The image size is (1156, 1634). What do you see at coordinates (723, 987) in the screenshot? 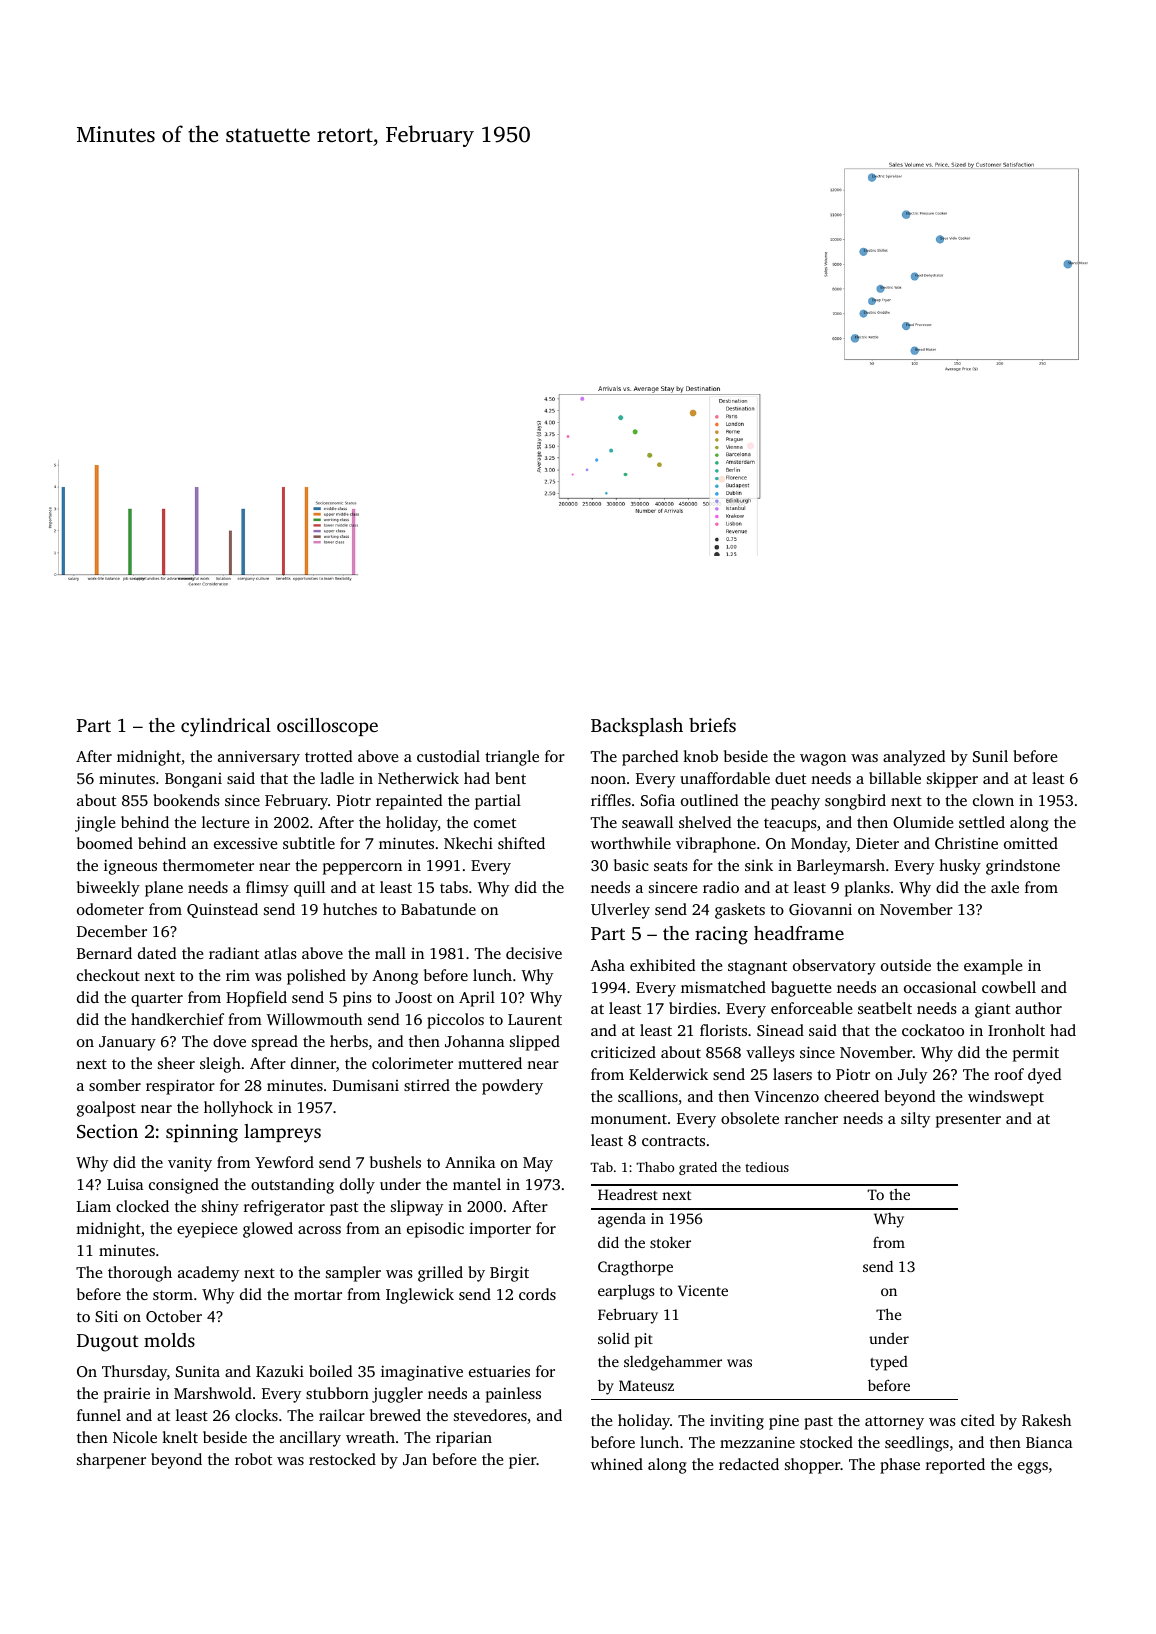
I see `mismatched` at bounding box center [723, 987].
